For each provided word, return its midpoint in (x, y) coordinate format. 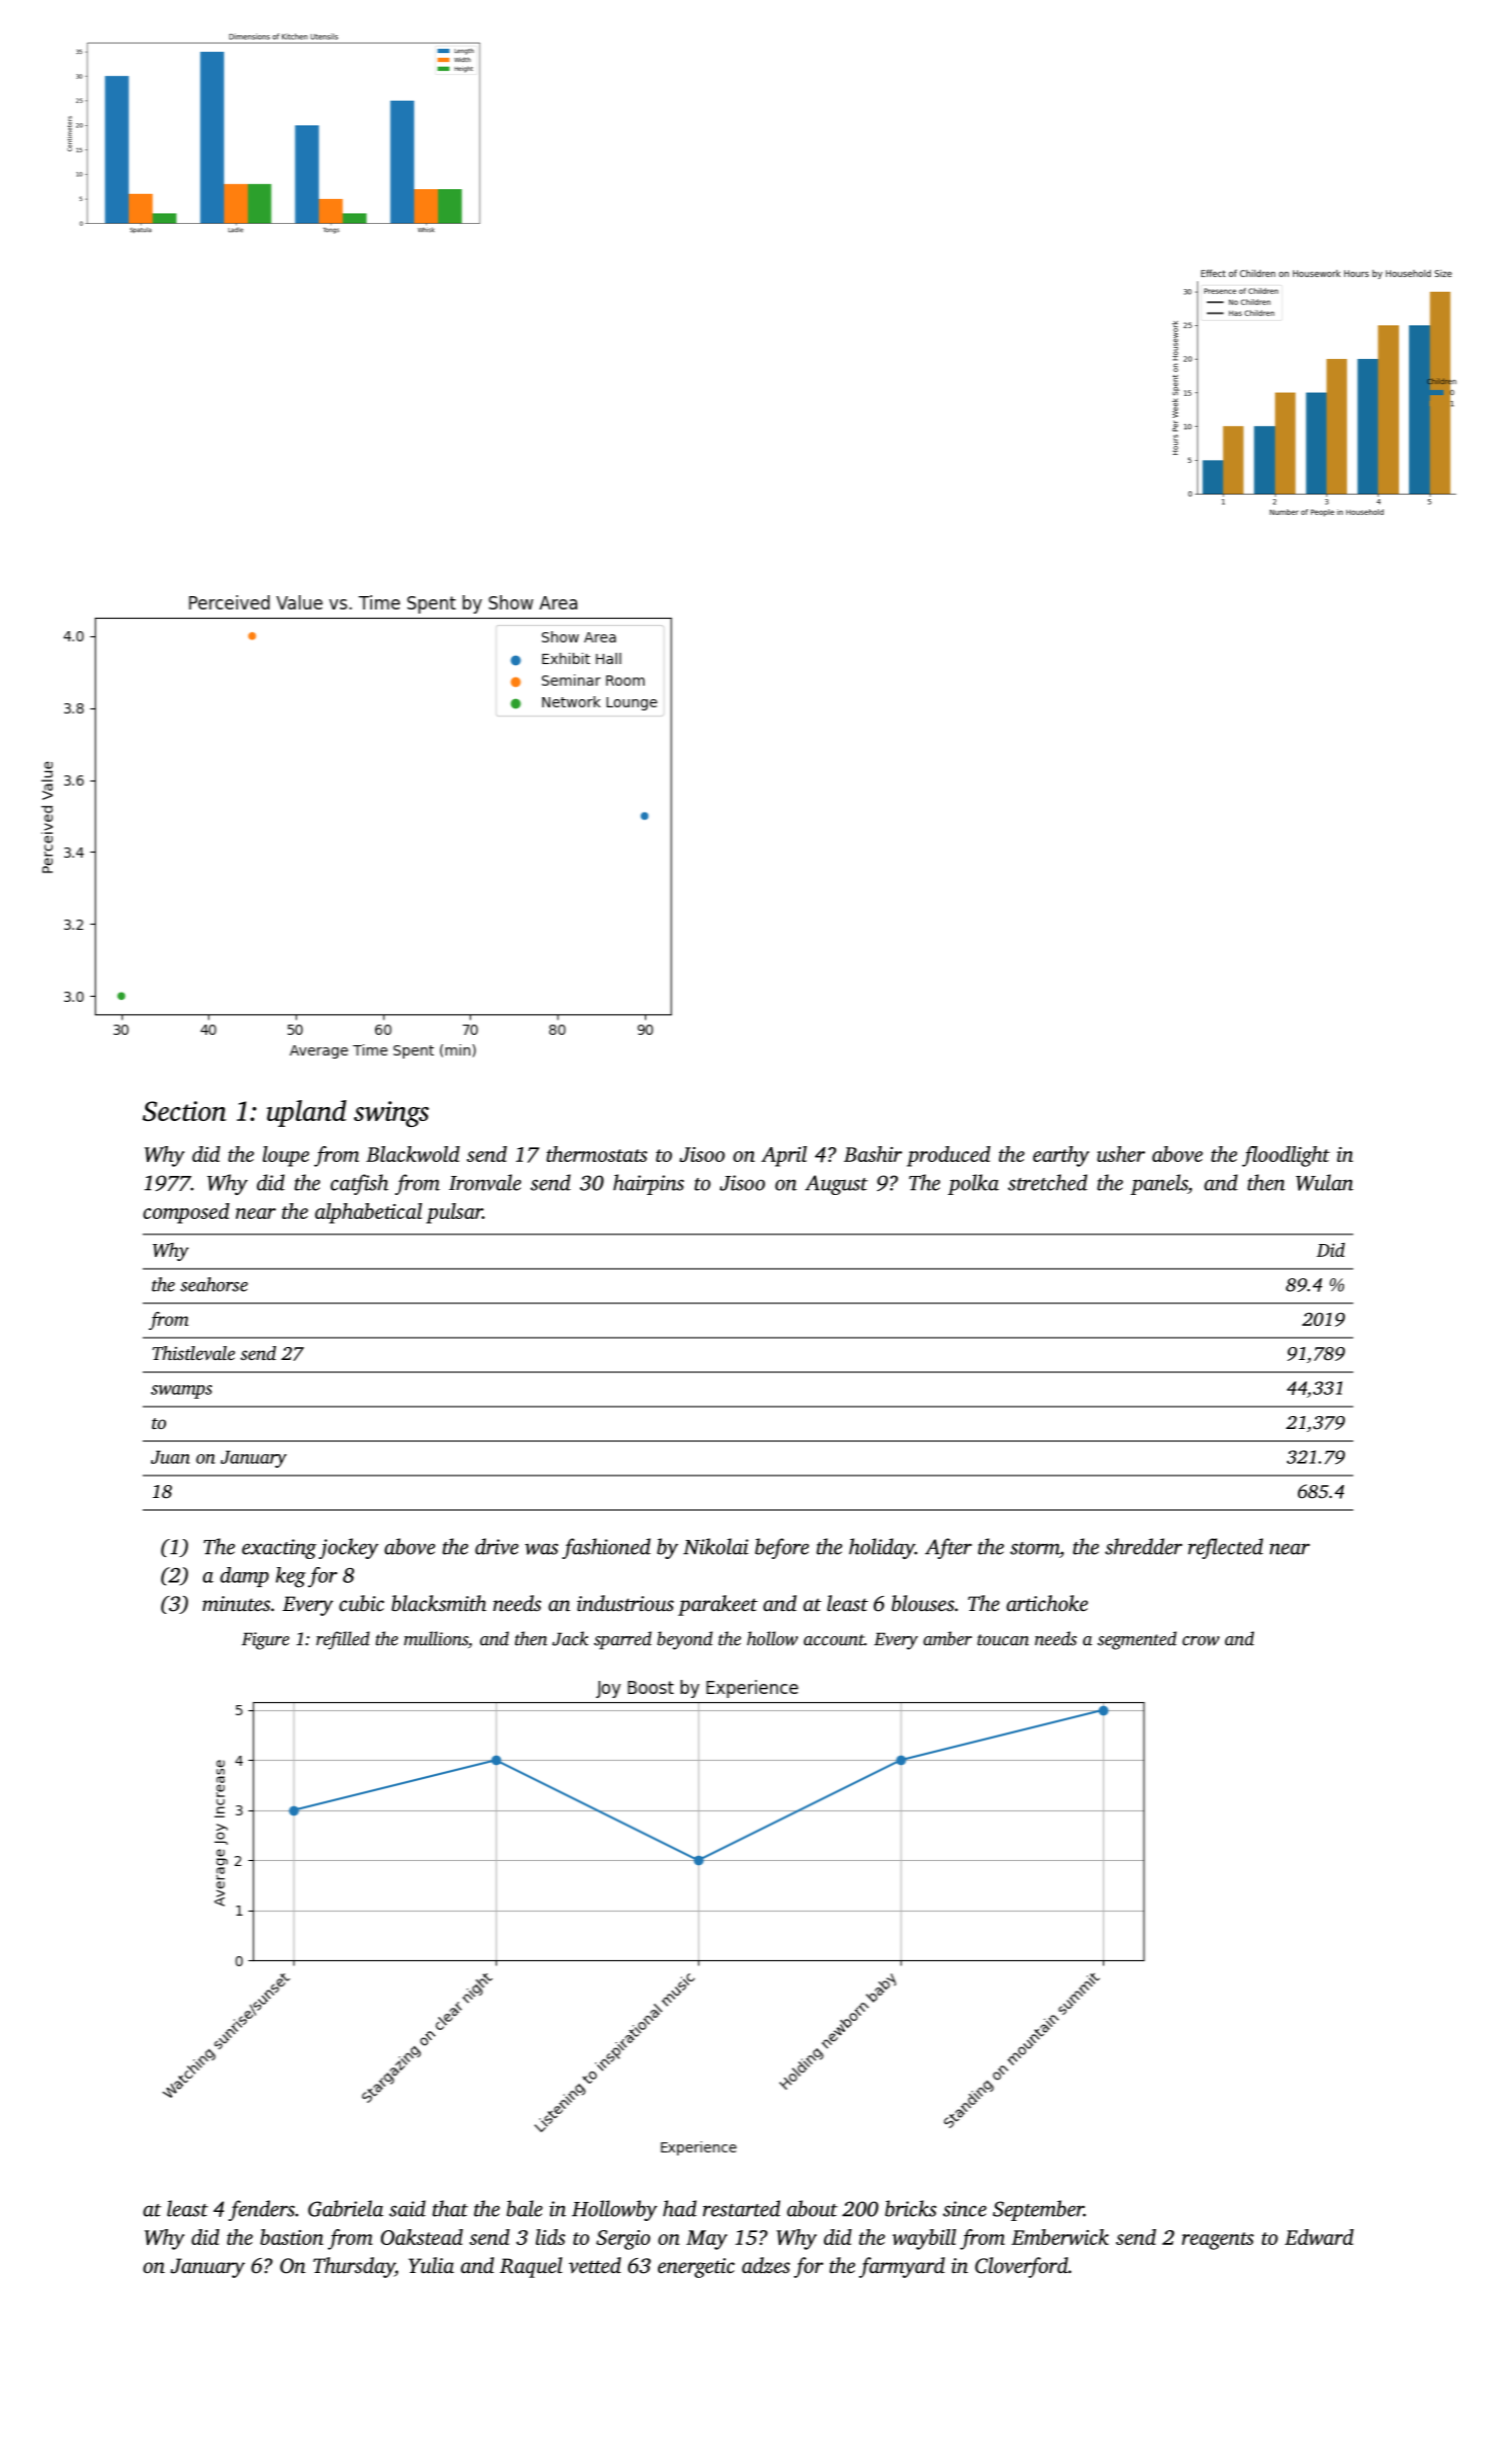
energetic (696, 2268)
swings (391, 1114)
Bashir (873, 1154)
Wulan (1324, 1182)
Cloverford (1021, 2267)
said (407, 2208)
